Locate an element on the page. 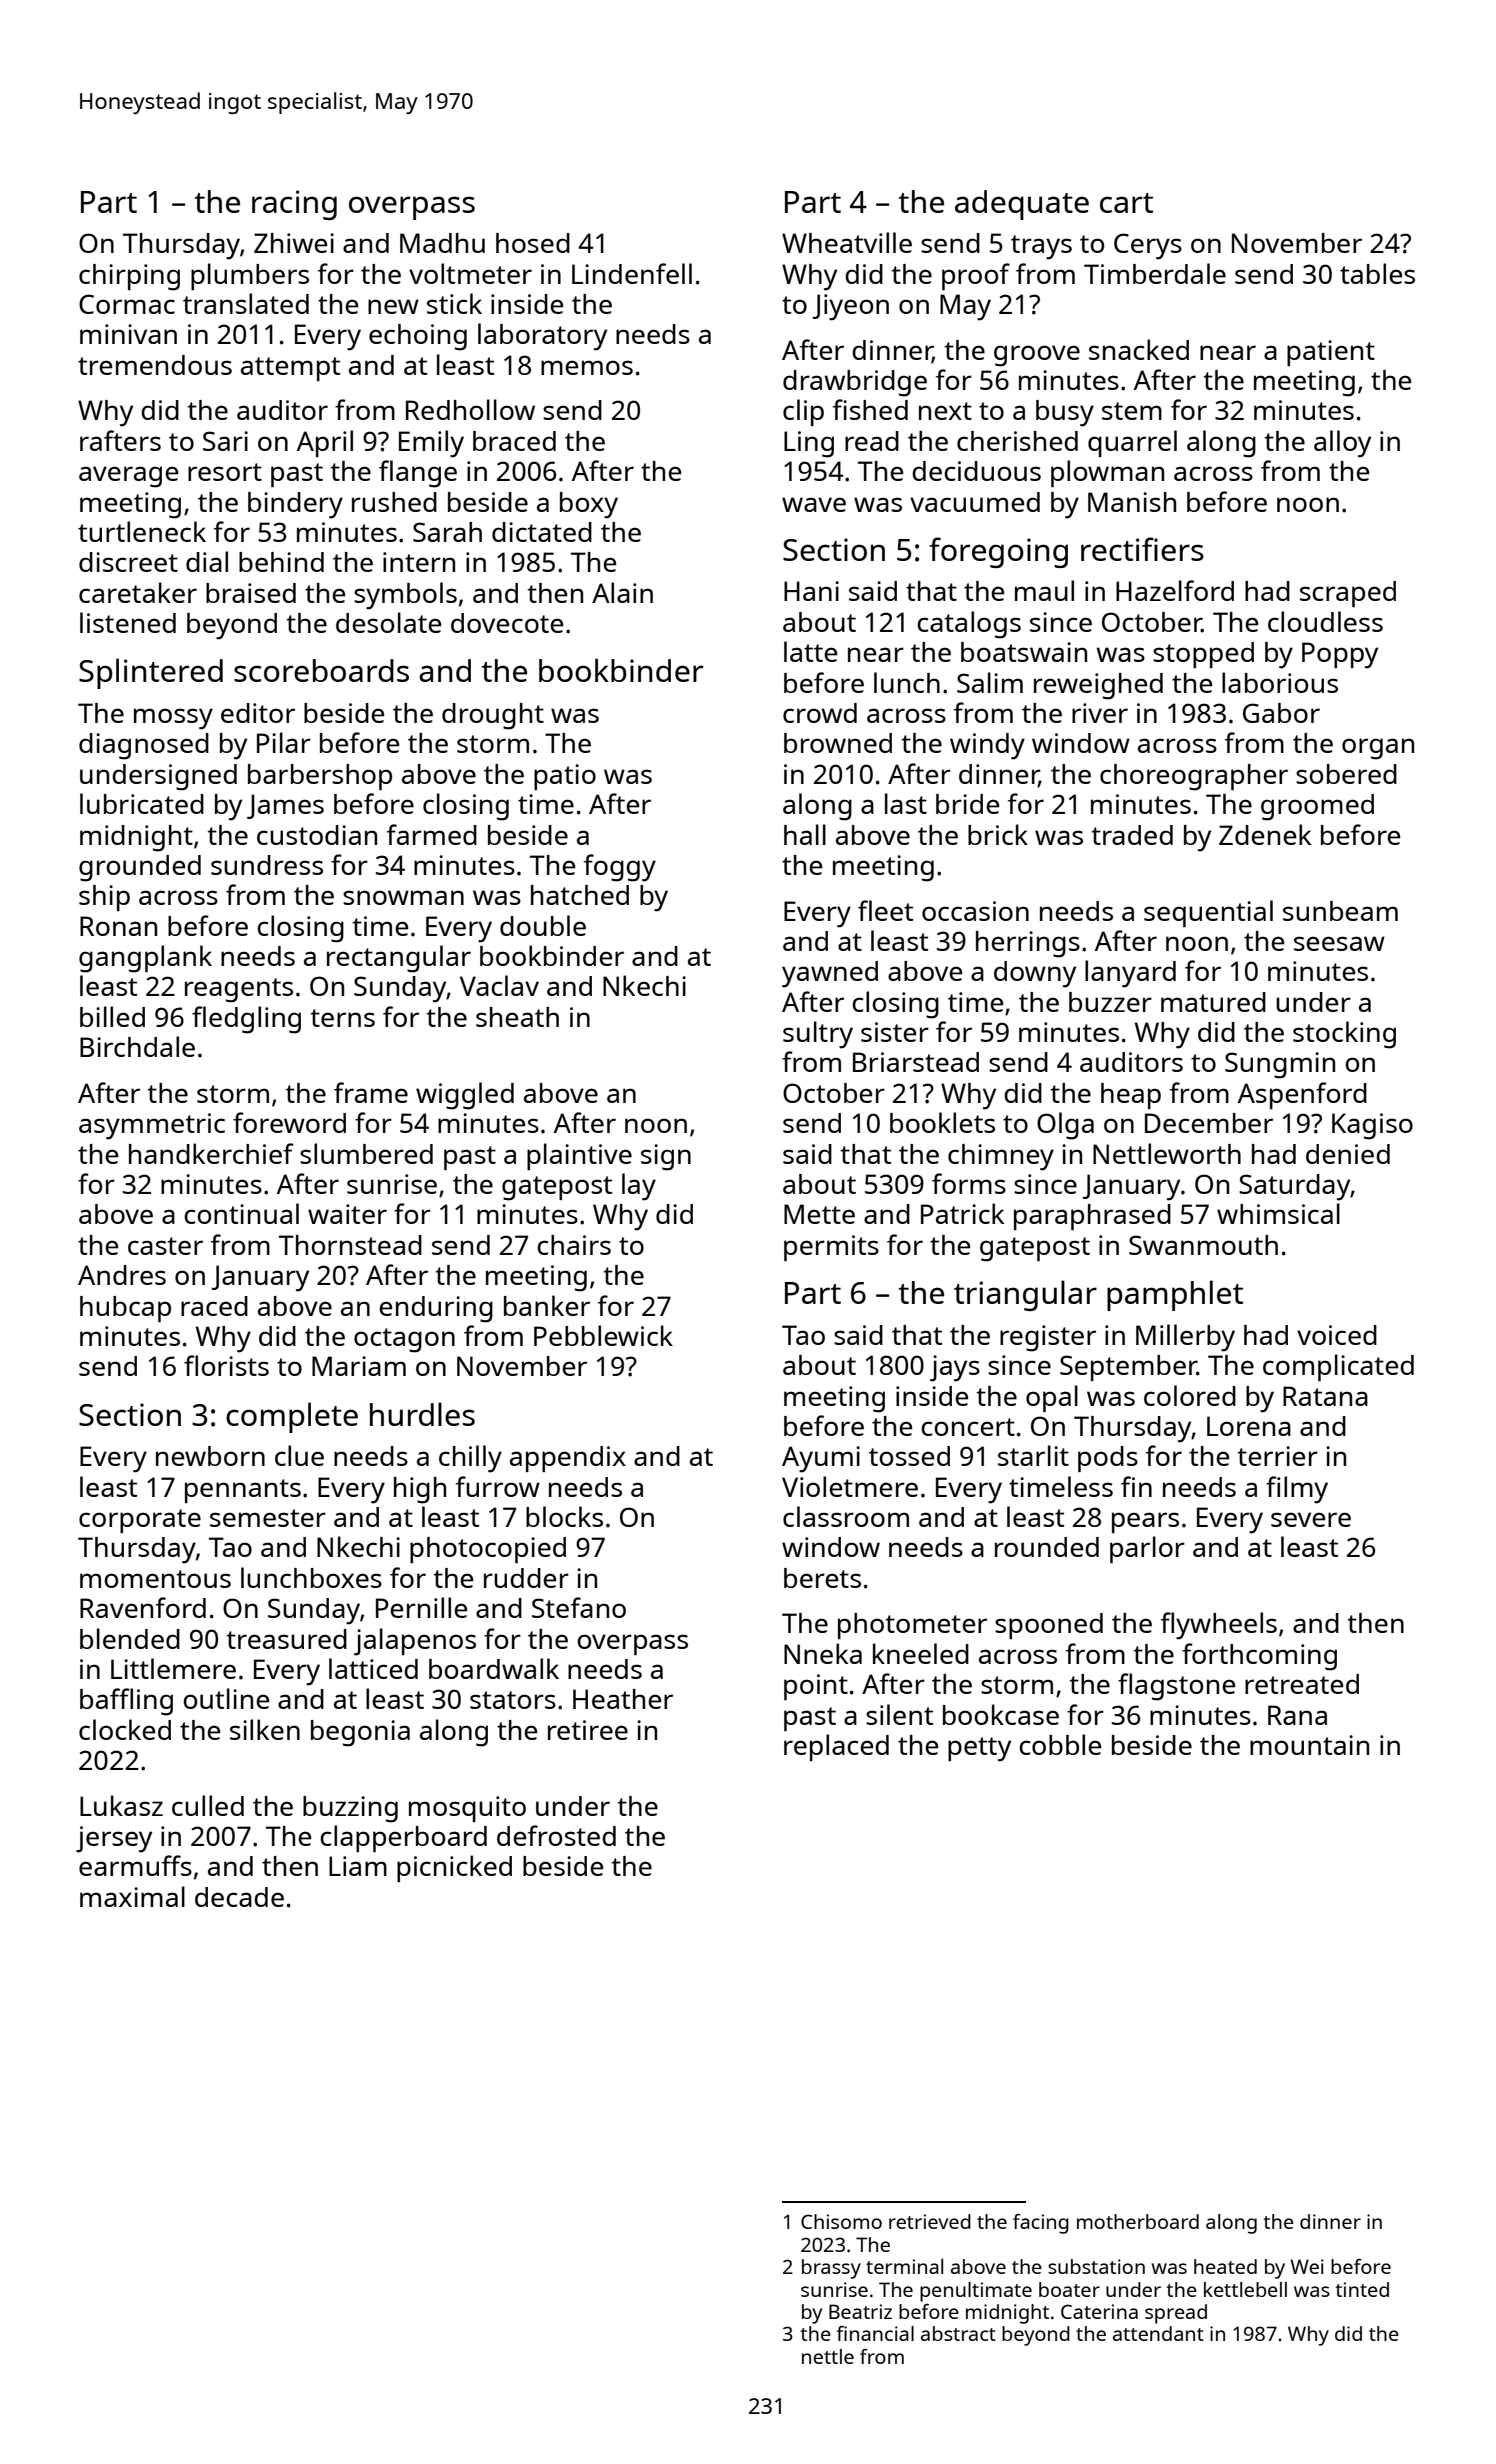 This page has width=1496, height=2464. patient is located at coordinates (1331, 353).
